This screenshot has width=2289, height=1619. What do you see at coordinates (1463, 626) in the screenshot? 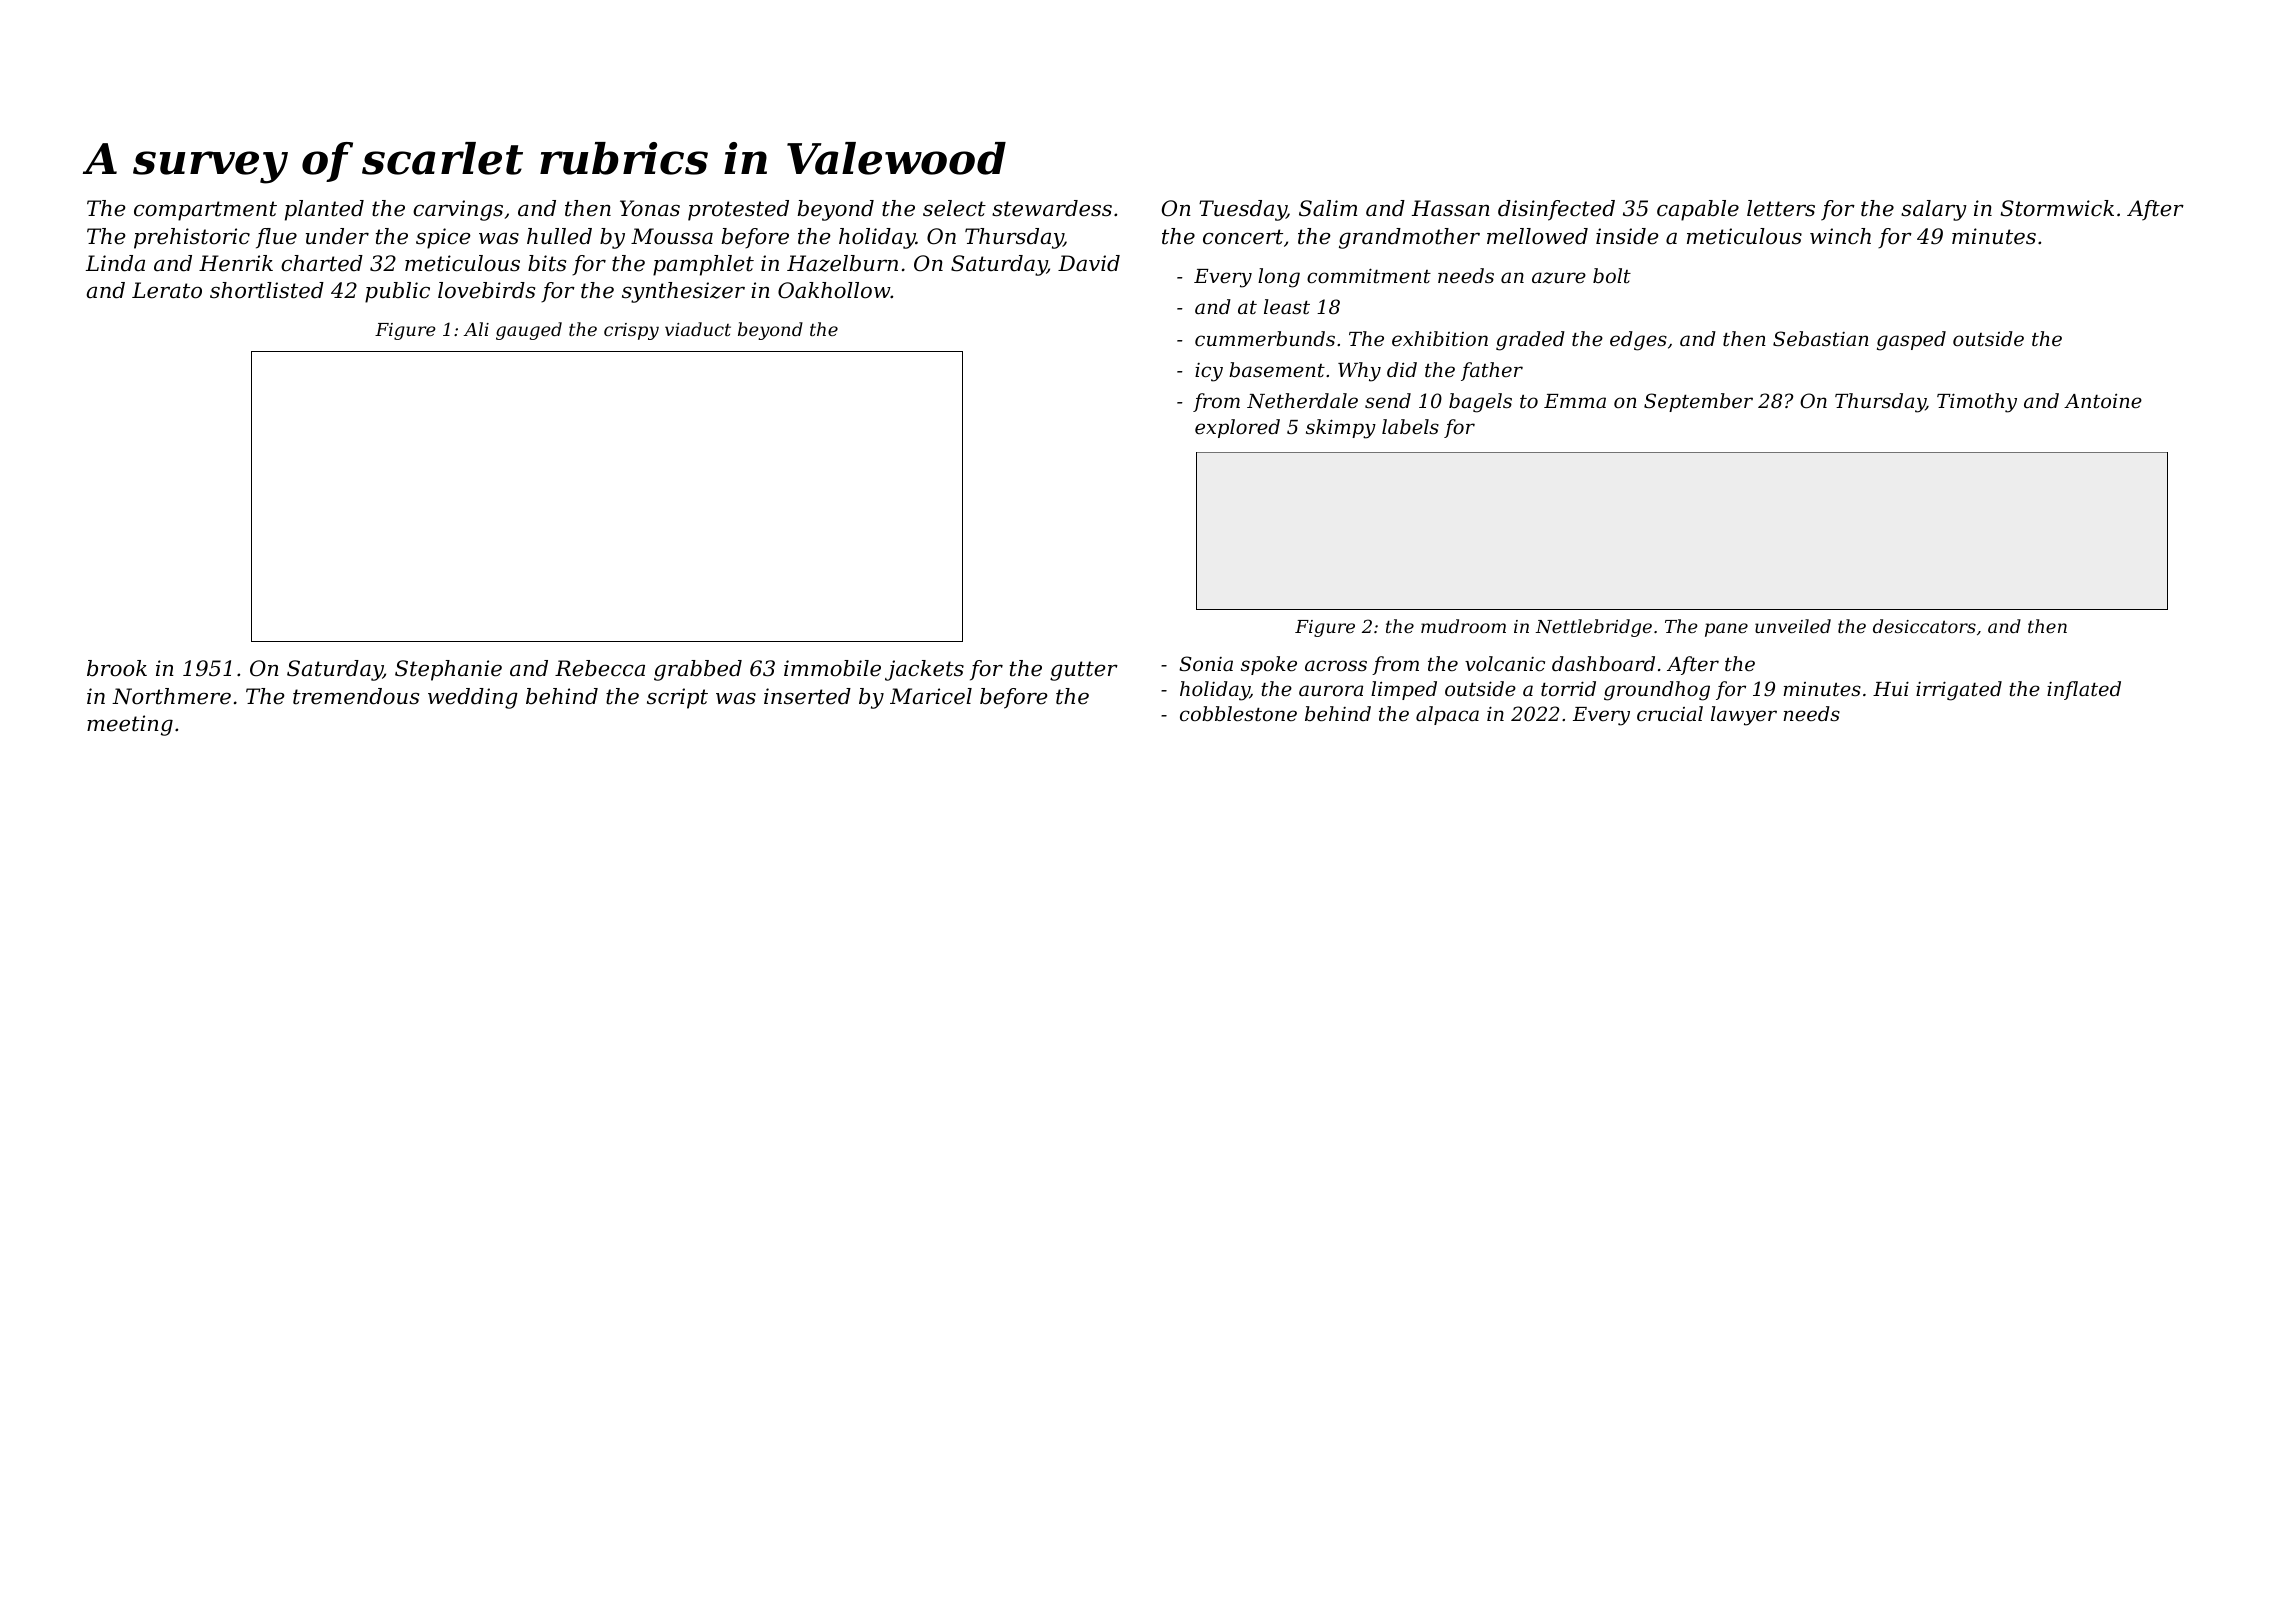
I see `mudroom` at bounding box center [1463, 626].
